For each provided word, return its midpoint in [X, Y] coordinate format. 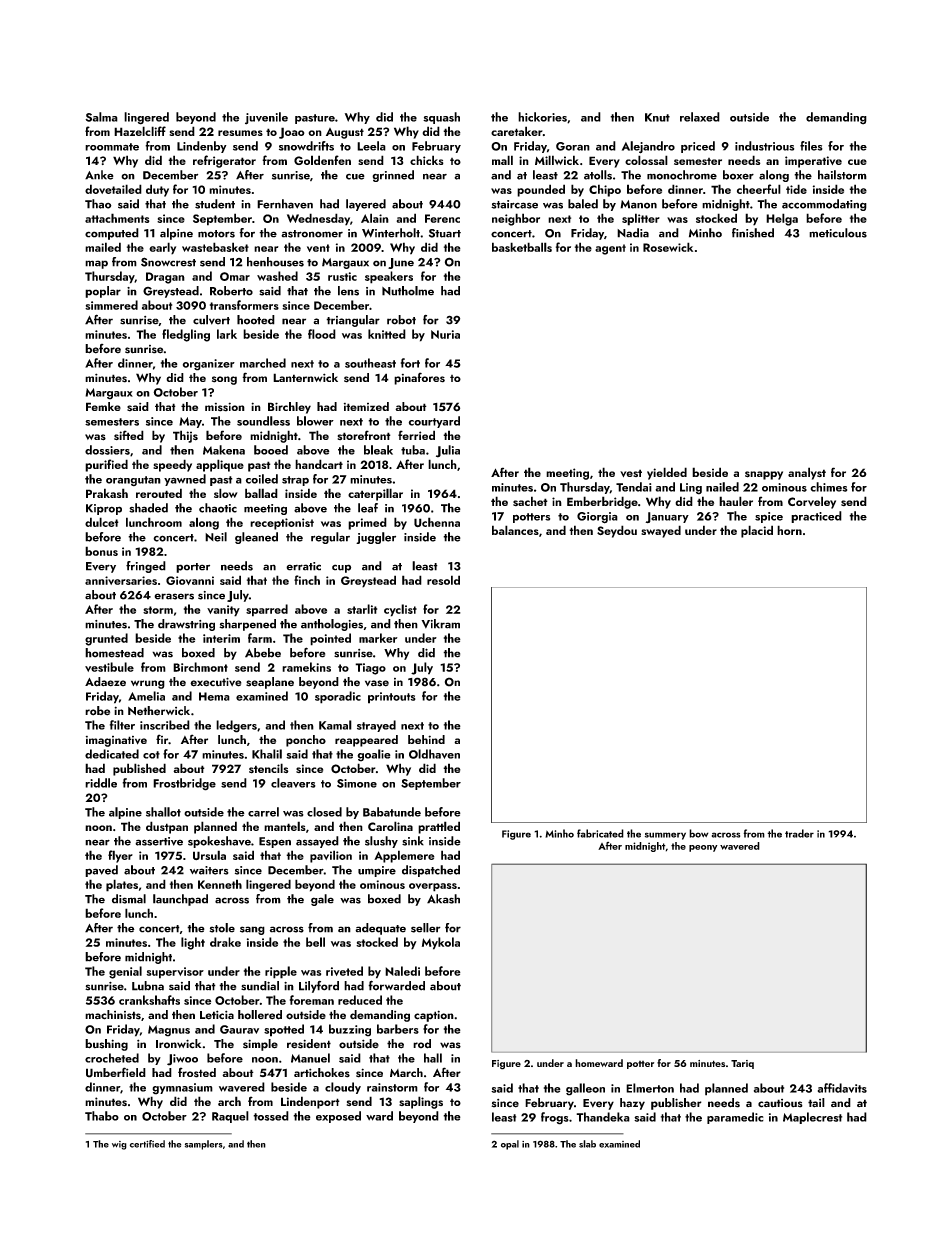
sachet [530, 501]
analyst [807, 473]
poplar [103, 292]
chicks [427, 160]
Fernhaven [285, 204]
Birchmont [200, 667]
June [401, 263]
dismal [129, 899]
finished [753, 233]
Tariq [742, 1064]
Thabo [102, 1116]
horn [789, 530]
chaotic [218, 508]
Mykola [441, 943]
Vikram [440, 624]
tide [796, 189]
